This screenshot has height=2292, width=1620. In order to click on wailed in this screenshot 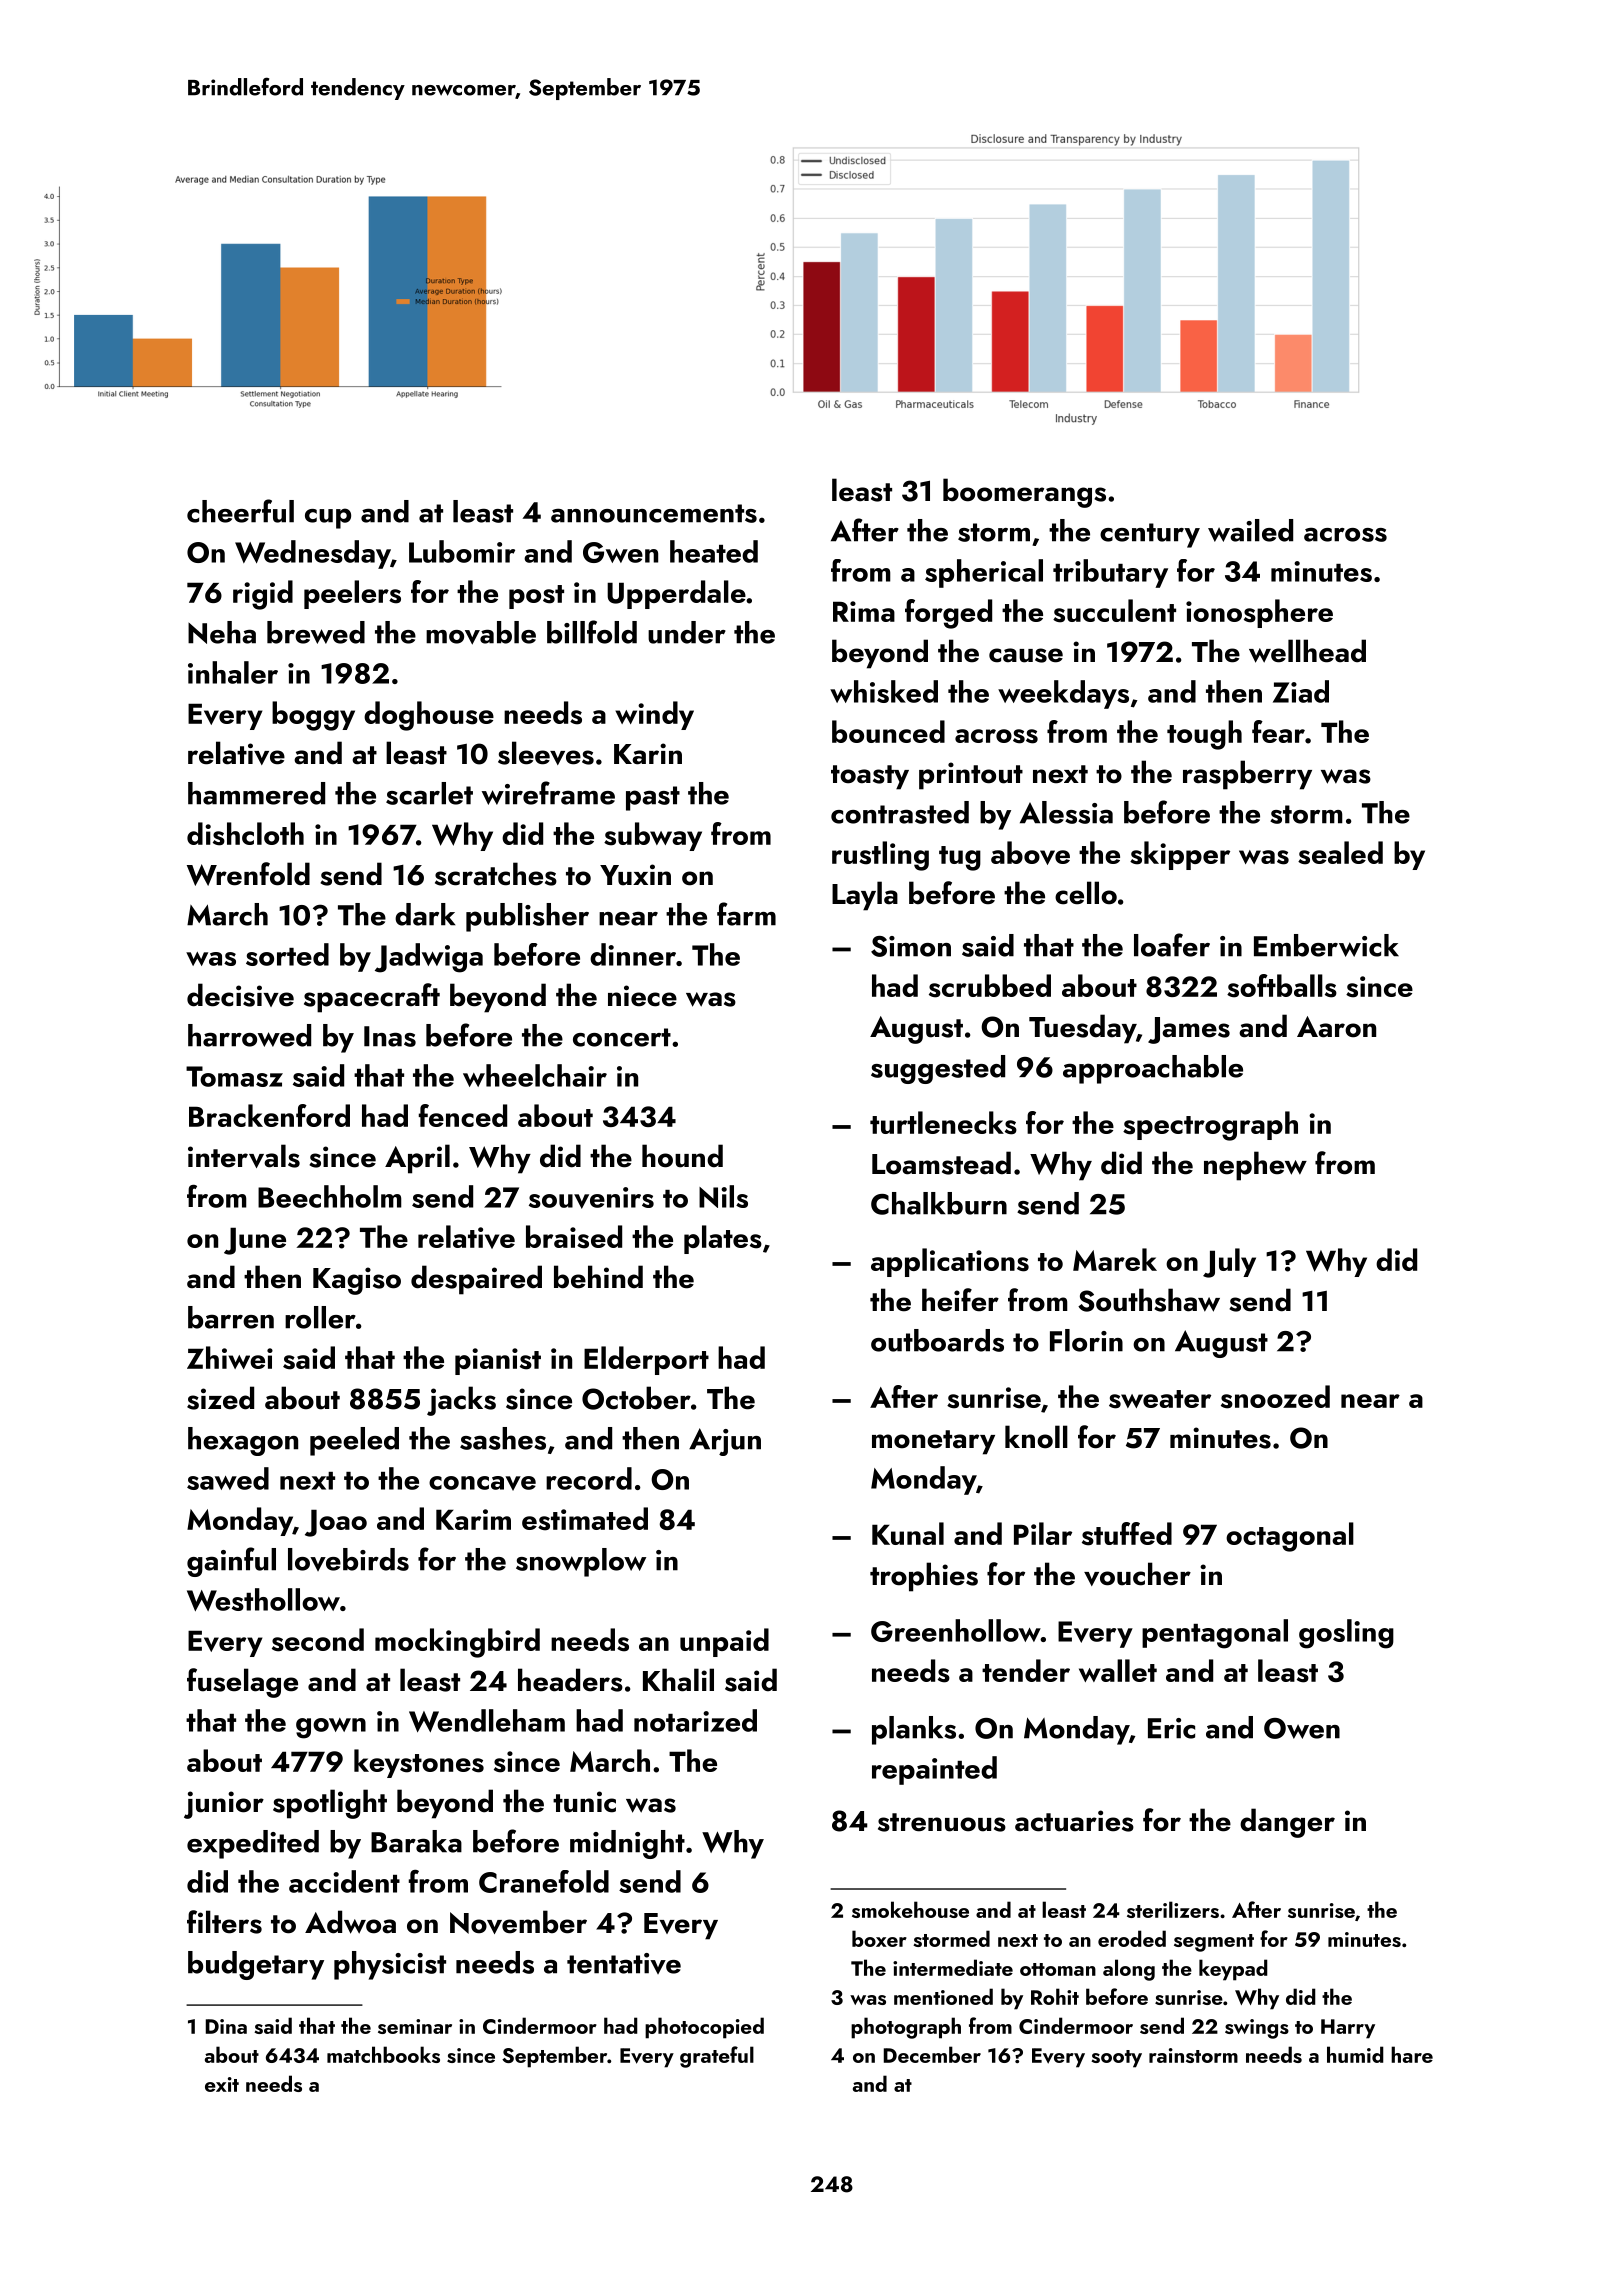, I will do `click(1250, 530)`.
